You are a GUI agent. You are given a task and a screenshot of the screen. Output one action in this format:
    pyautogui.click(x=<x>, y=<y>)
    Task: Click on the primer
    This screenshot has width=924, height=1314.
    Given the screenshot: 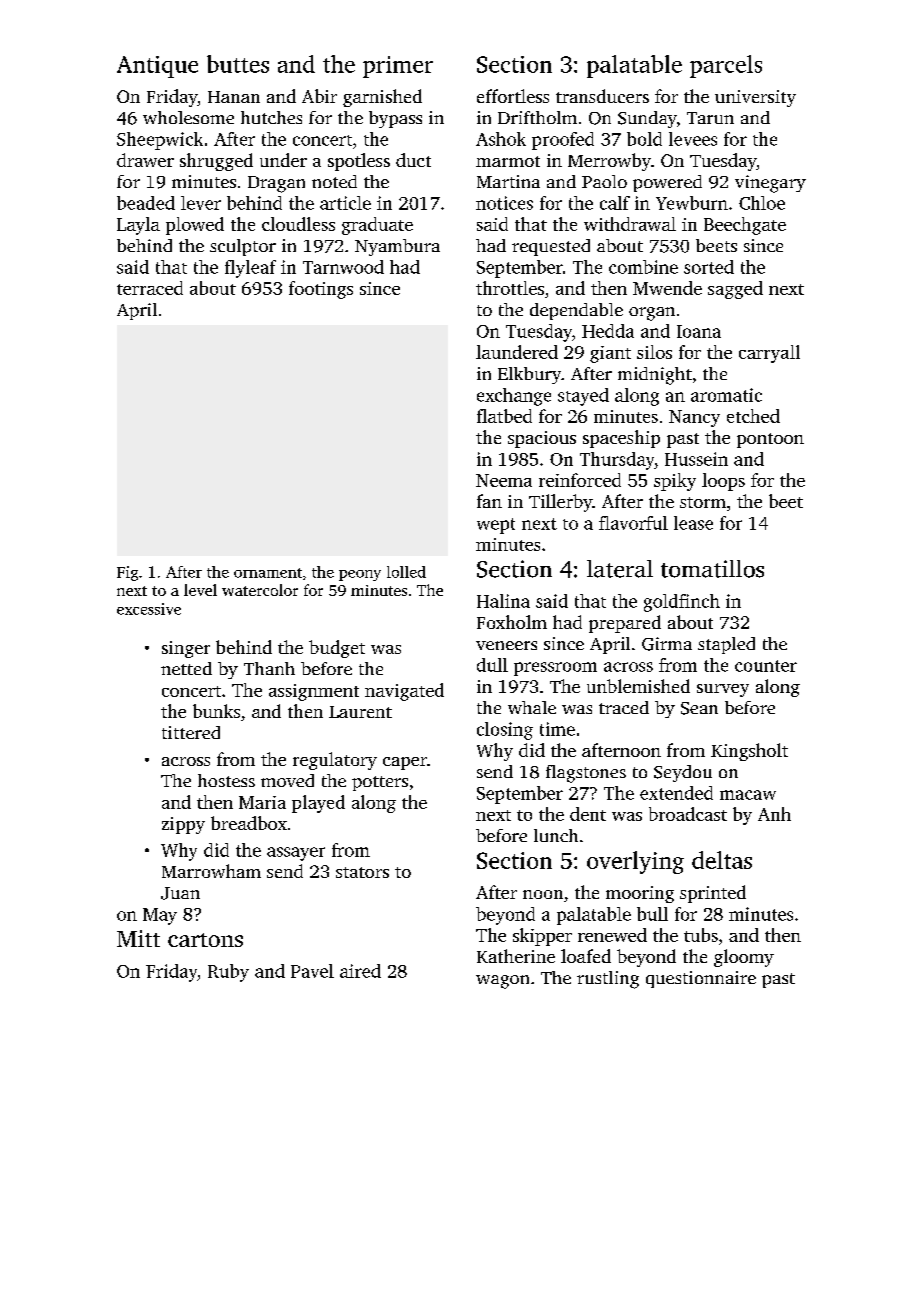 What is the action you would take?
    pyautogui.click(x=398, y=67)
